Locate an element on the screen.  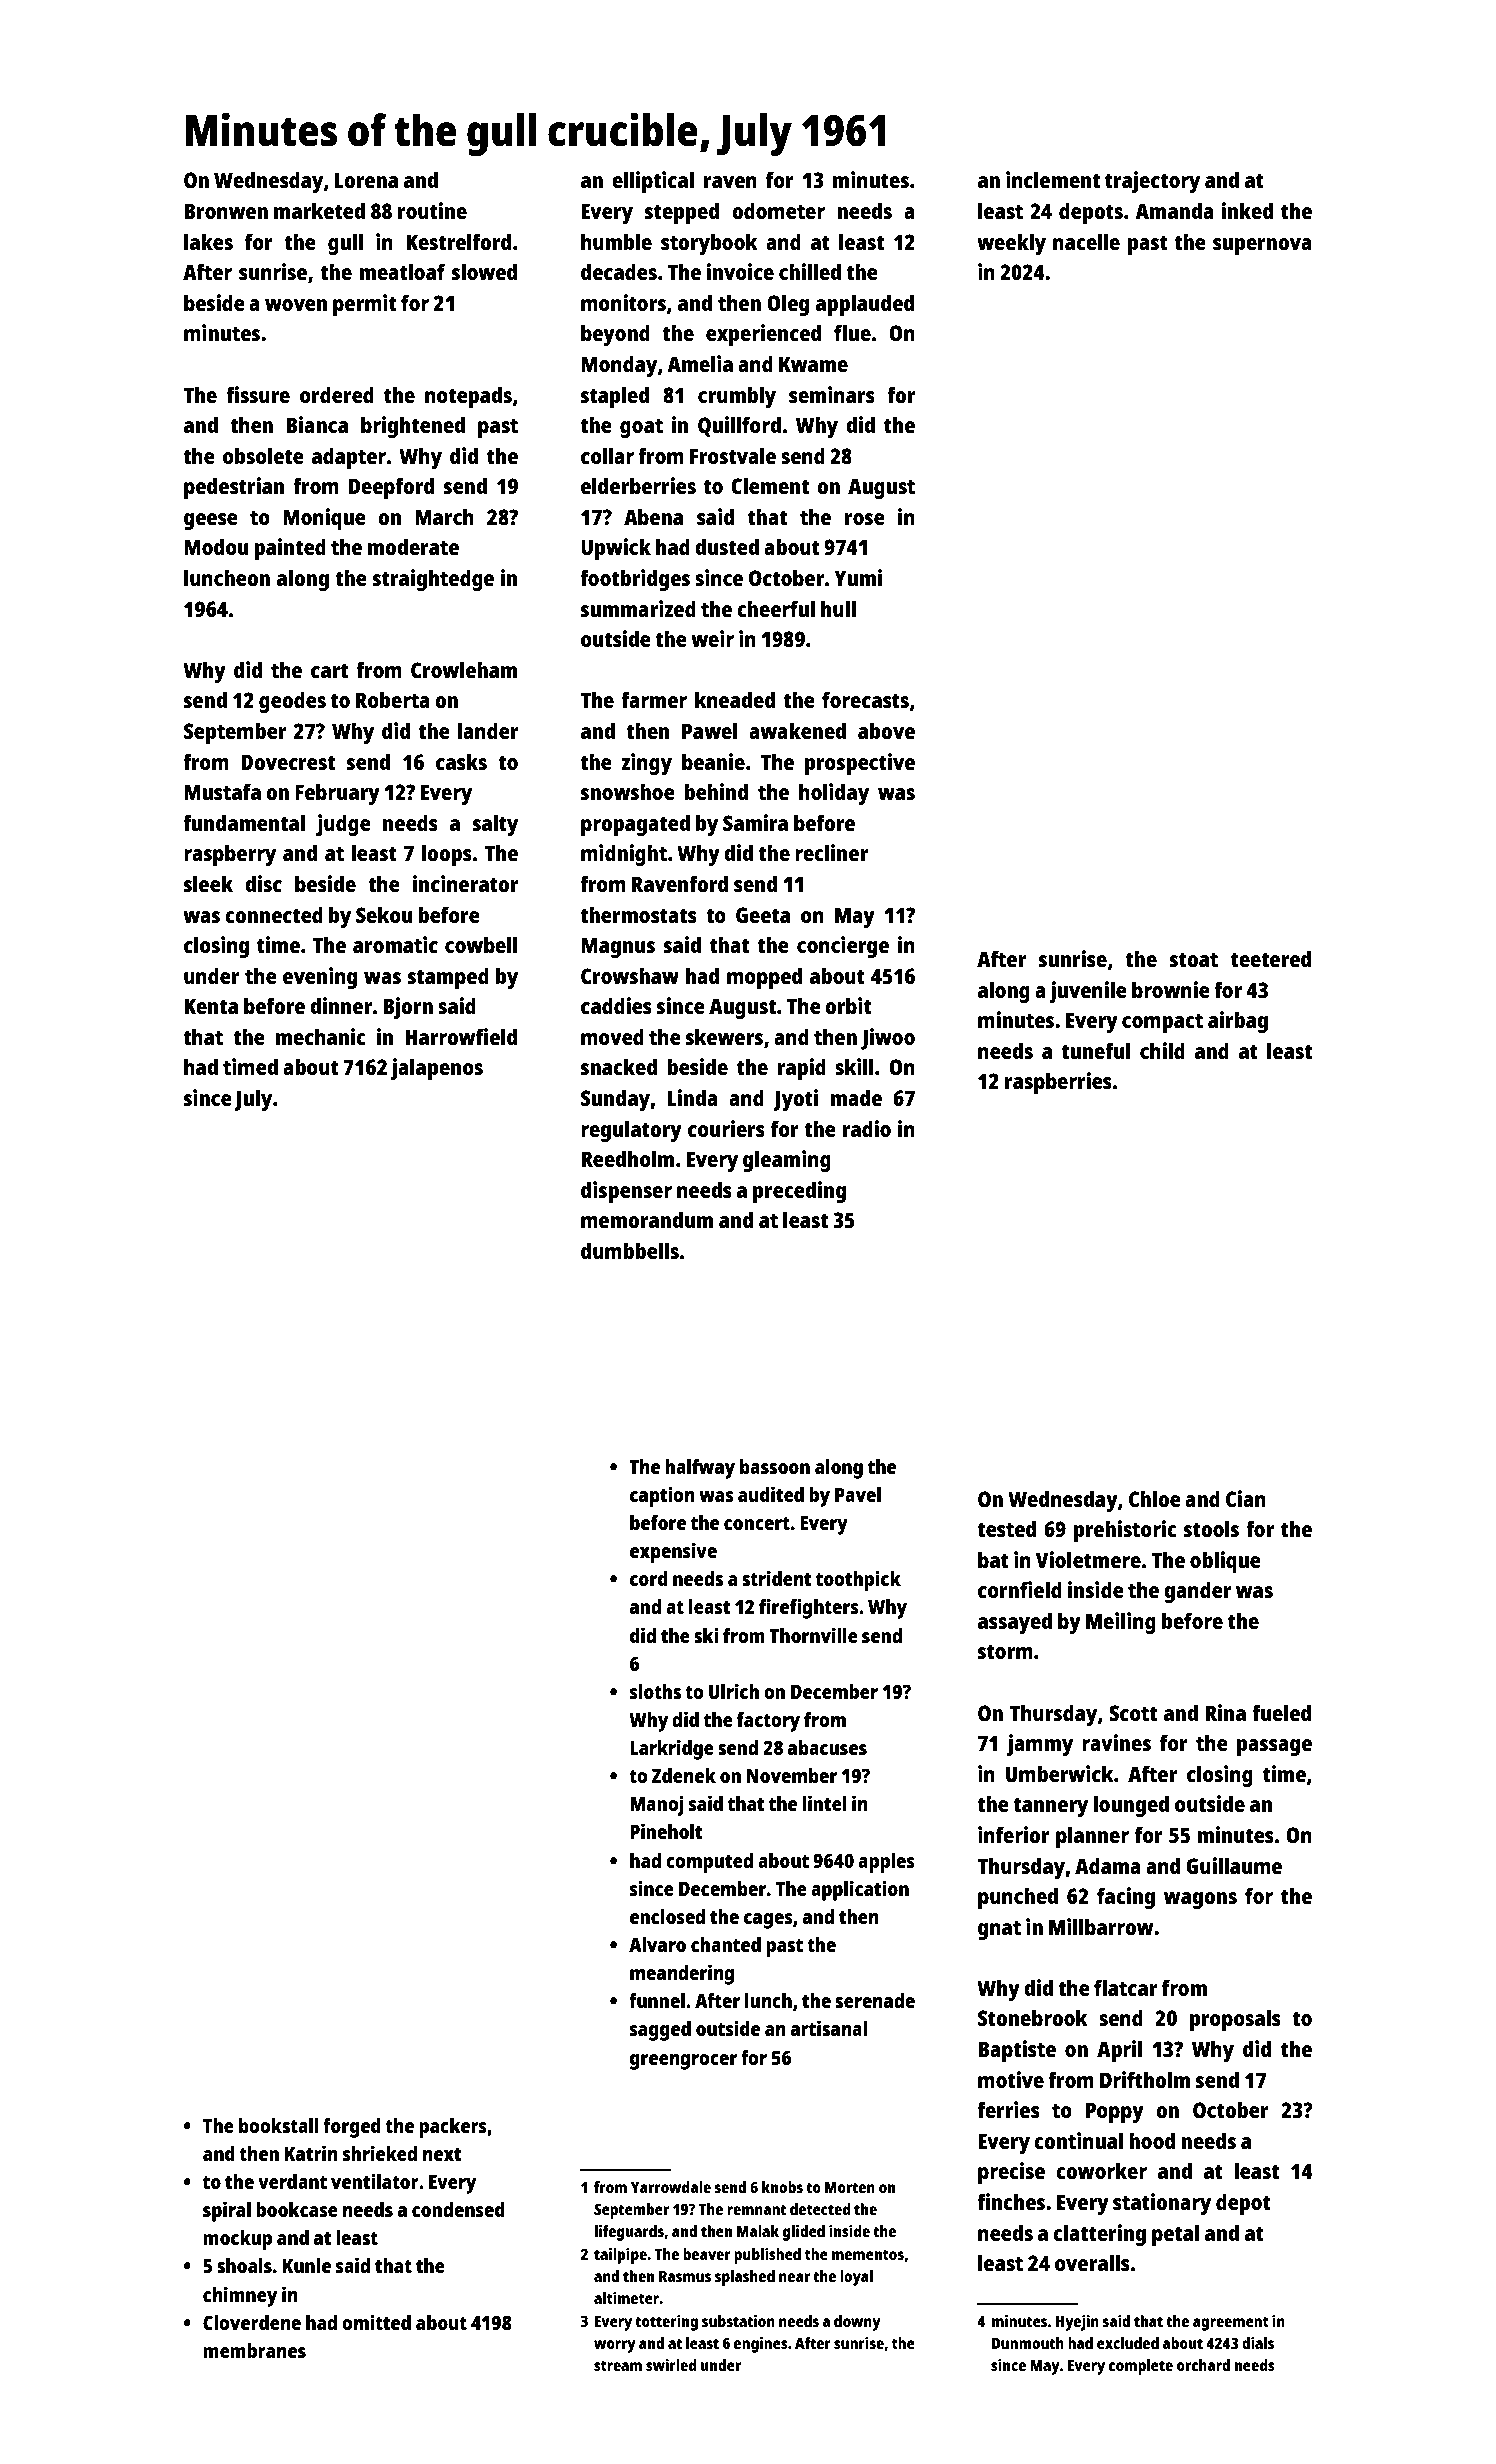
fissure is located at coordinates (258, 394).
